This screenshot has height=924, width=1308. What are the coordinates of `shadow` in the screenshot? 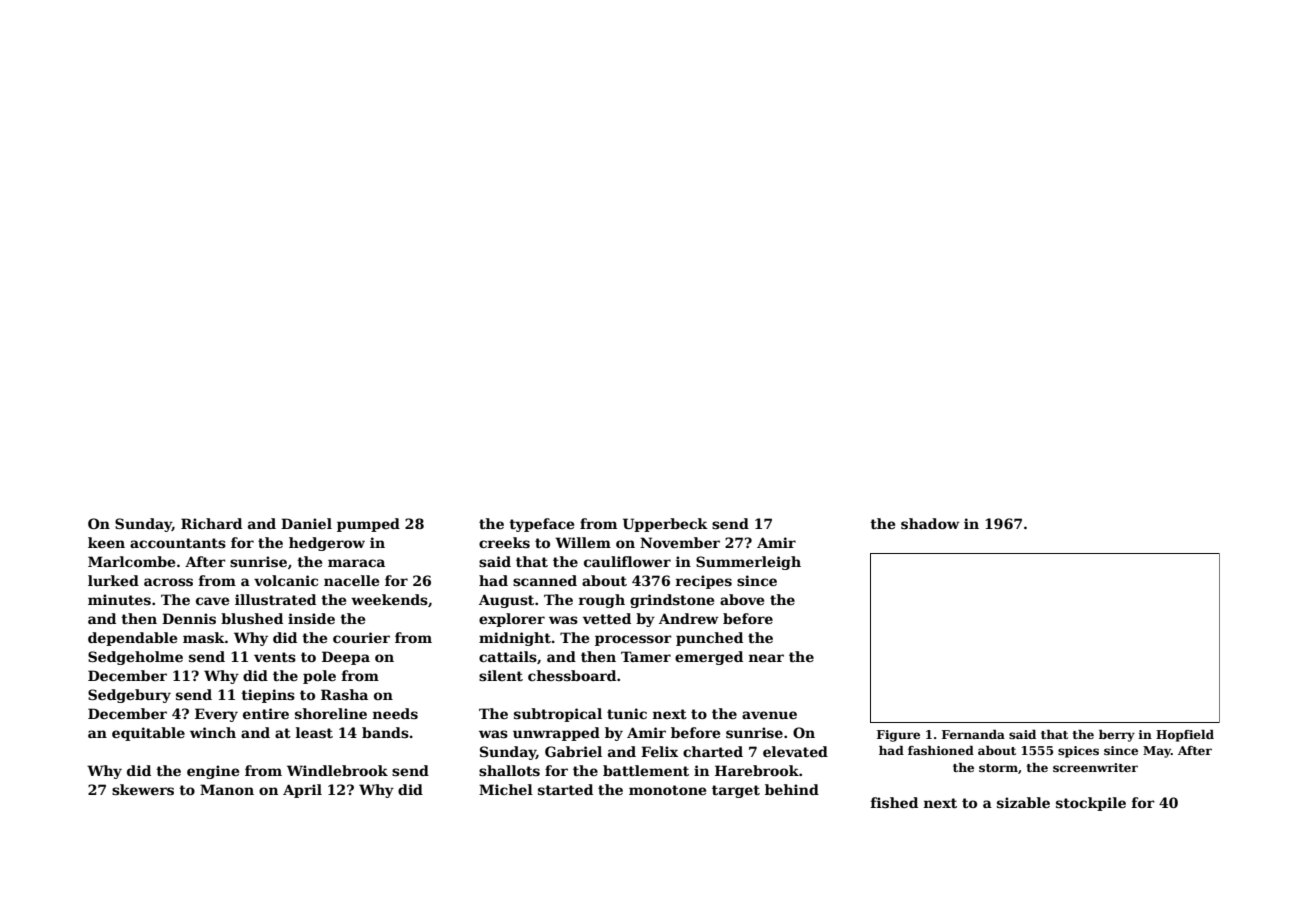 It's located at (930, 523).
